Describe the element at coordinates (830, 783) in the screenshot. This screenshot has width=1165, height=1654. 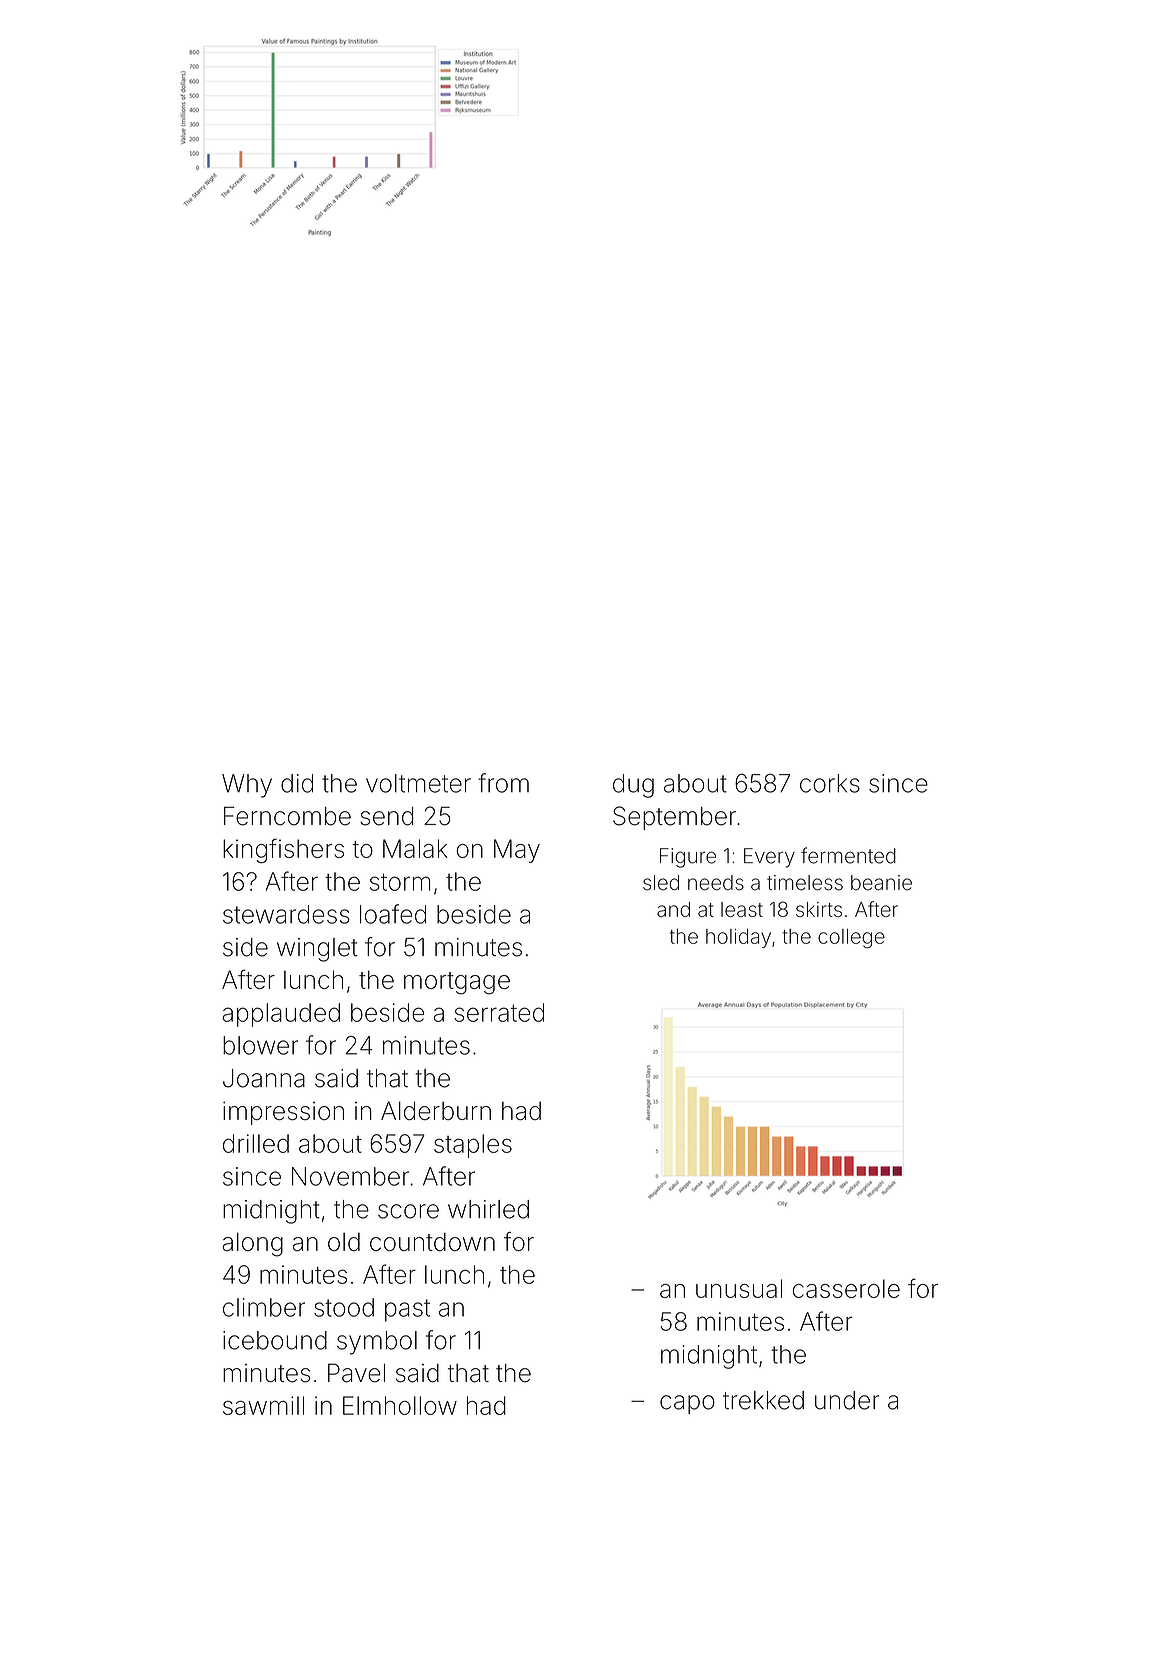
I see `corks` at that location.
